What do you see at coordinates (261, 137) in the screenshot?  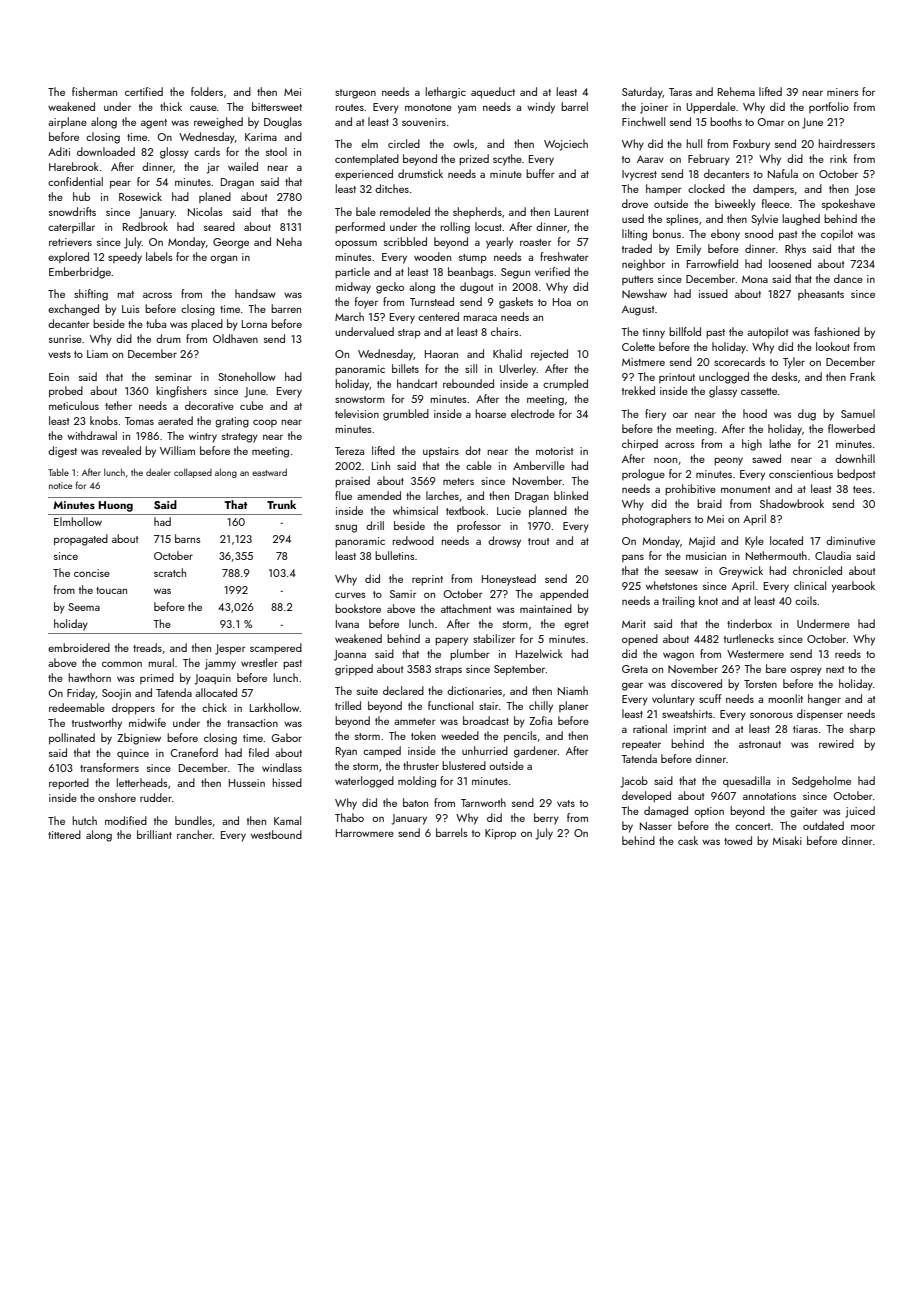 I see `Karima` at bounding box center [261, 137].
